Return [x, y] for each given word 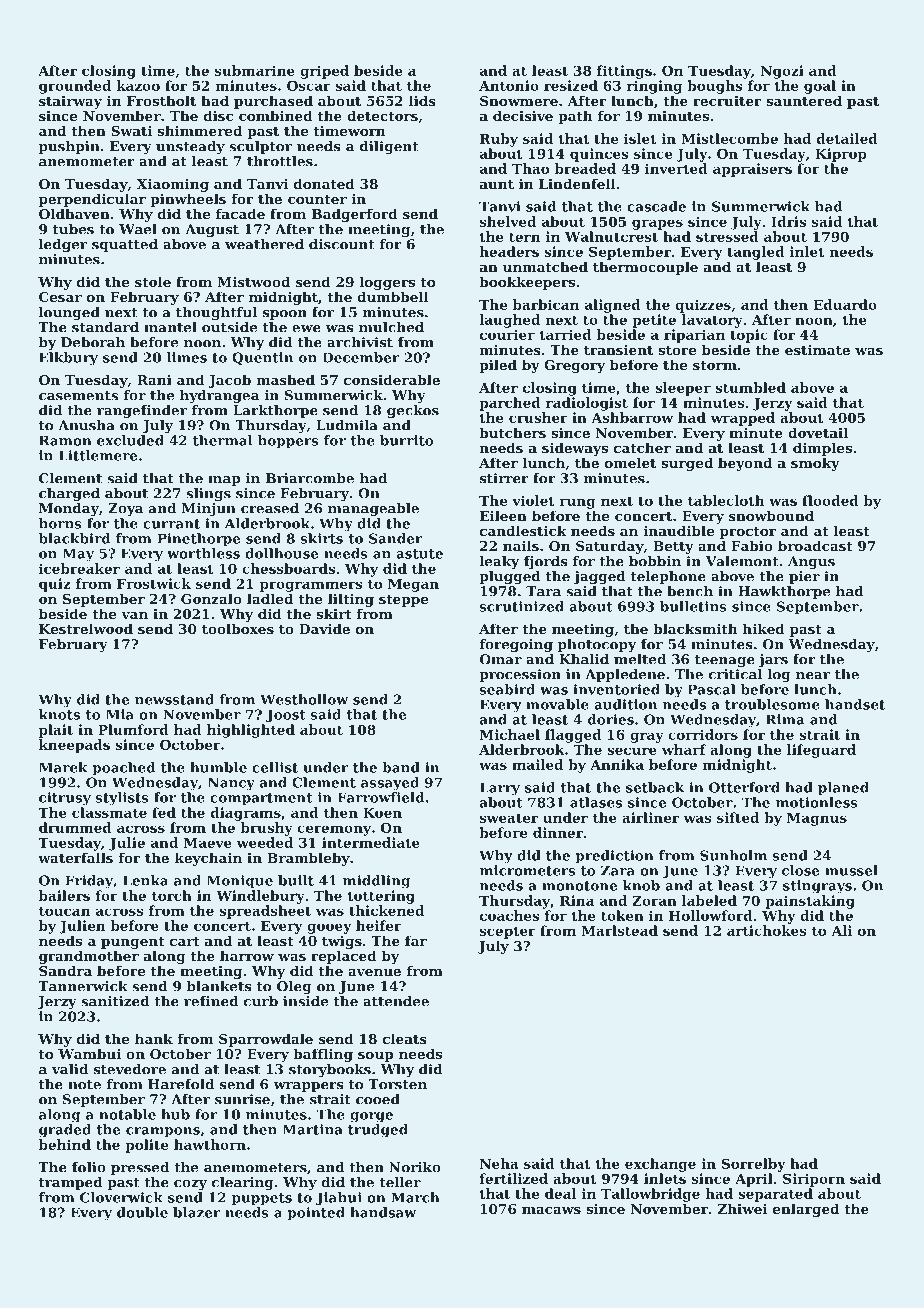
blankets [219, 986]
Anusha [86, 425]
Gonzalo [211, 598]
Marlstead [619, 930]
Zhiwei [742, 1208]
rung [577, 503]
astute [419, 554]
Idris [788, 221]
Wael [138, 229]
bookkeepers [527, 283]
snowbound [771, 515]
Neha [499, 1163]
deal [560, 1193]
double [142, 1212]
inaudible [679, 530]
